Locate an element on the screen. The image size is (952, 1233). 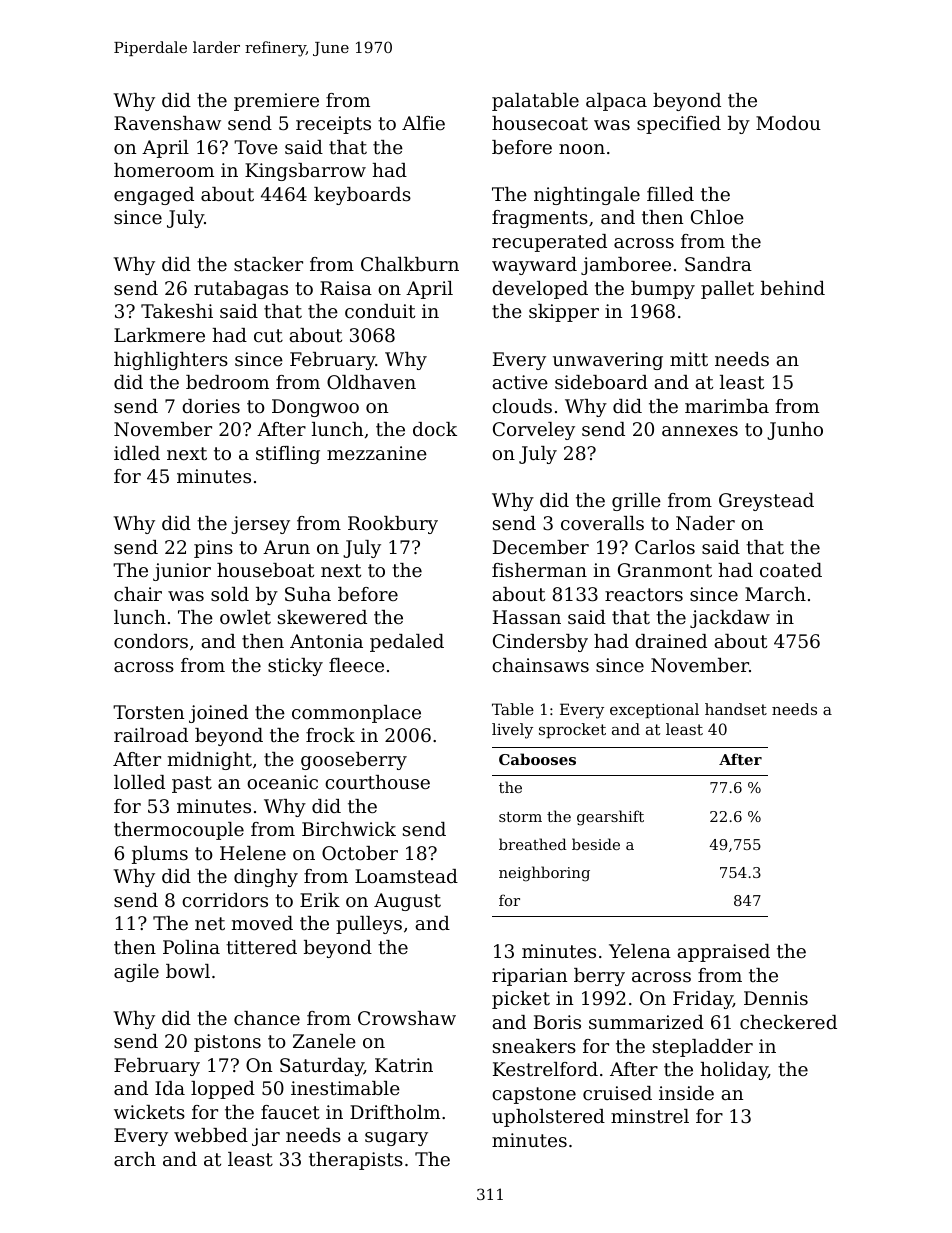
webbed is located at coordinates (211, 1135).
